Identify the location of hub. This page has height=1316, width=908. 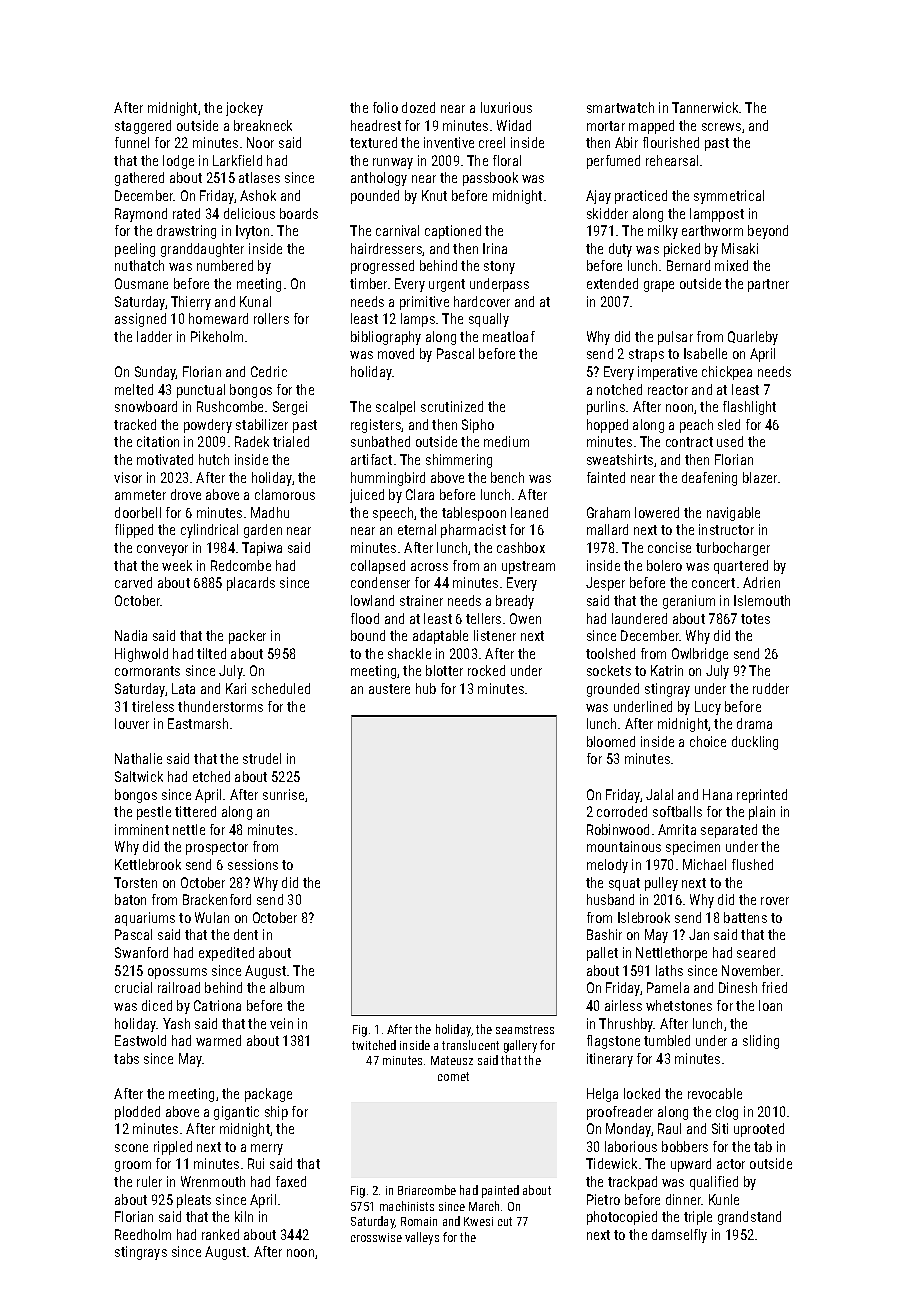
(426, 688).
